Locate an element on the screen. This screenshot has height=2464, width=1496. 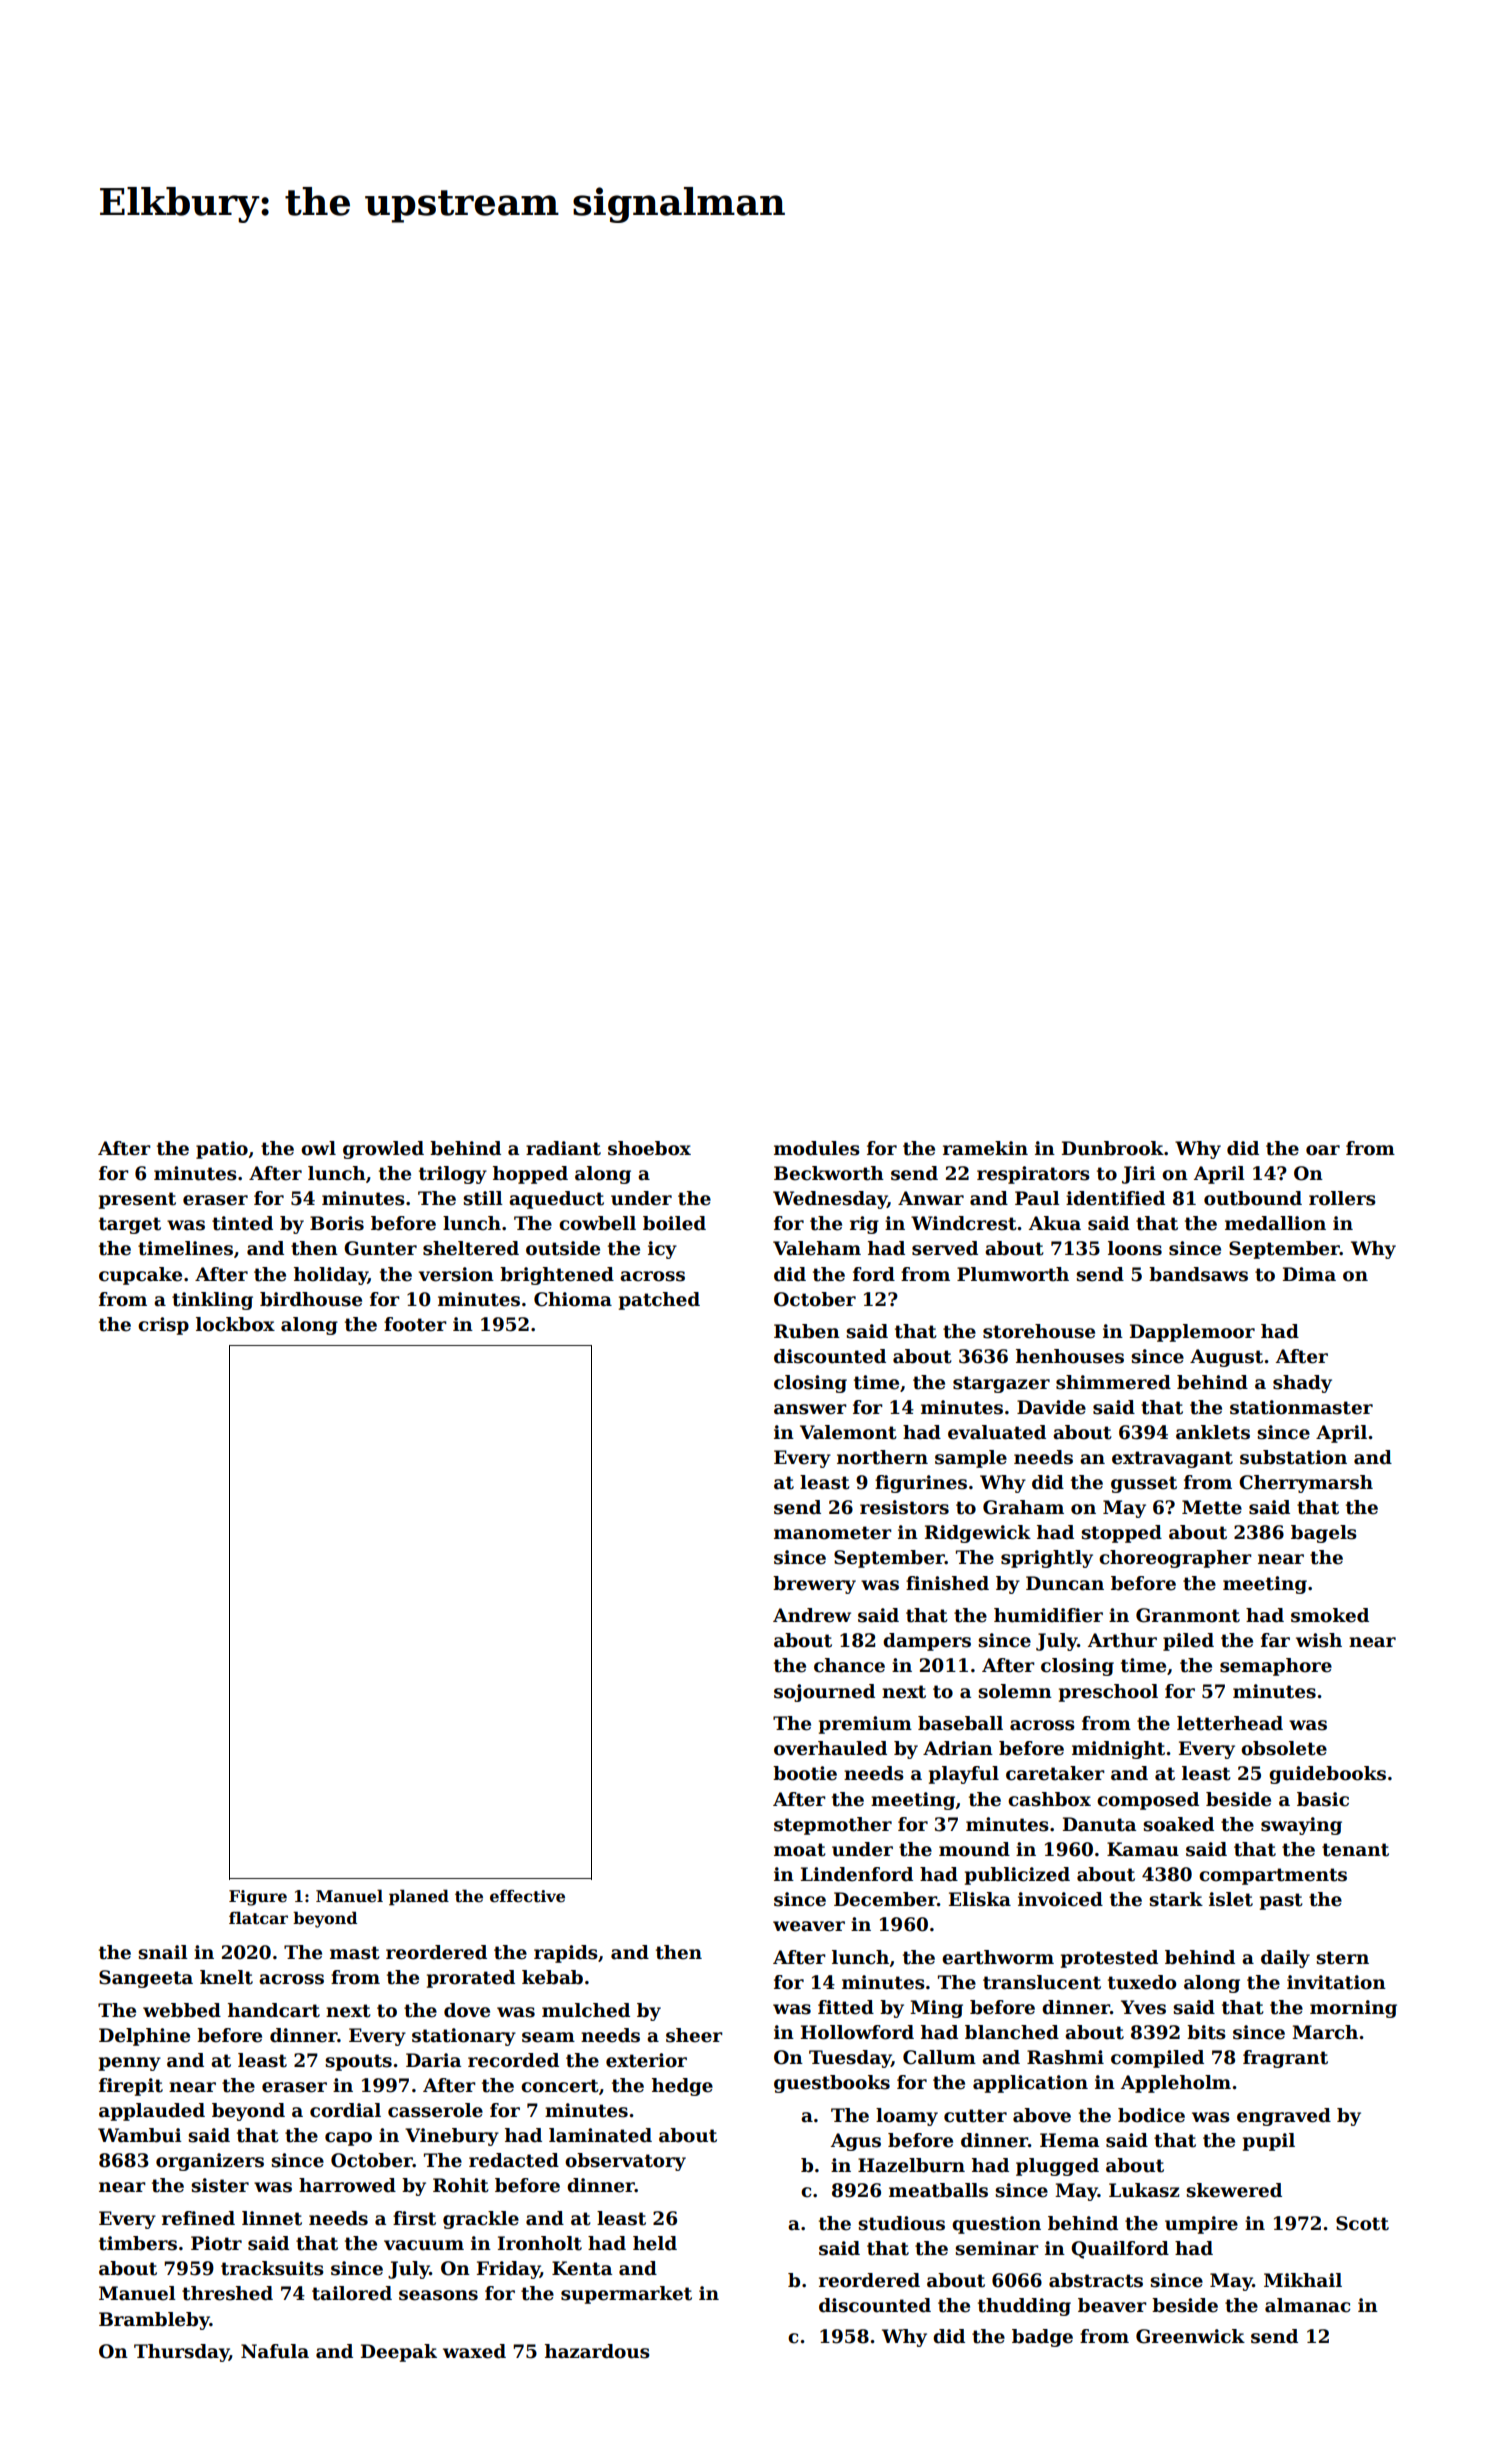
hazardous is located at coordinates (597, 2351).
